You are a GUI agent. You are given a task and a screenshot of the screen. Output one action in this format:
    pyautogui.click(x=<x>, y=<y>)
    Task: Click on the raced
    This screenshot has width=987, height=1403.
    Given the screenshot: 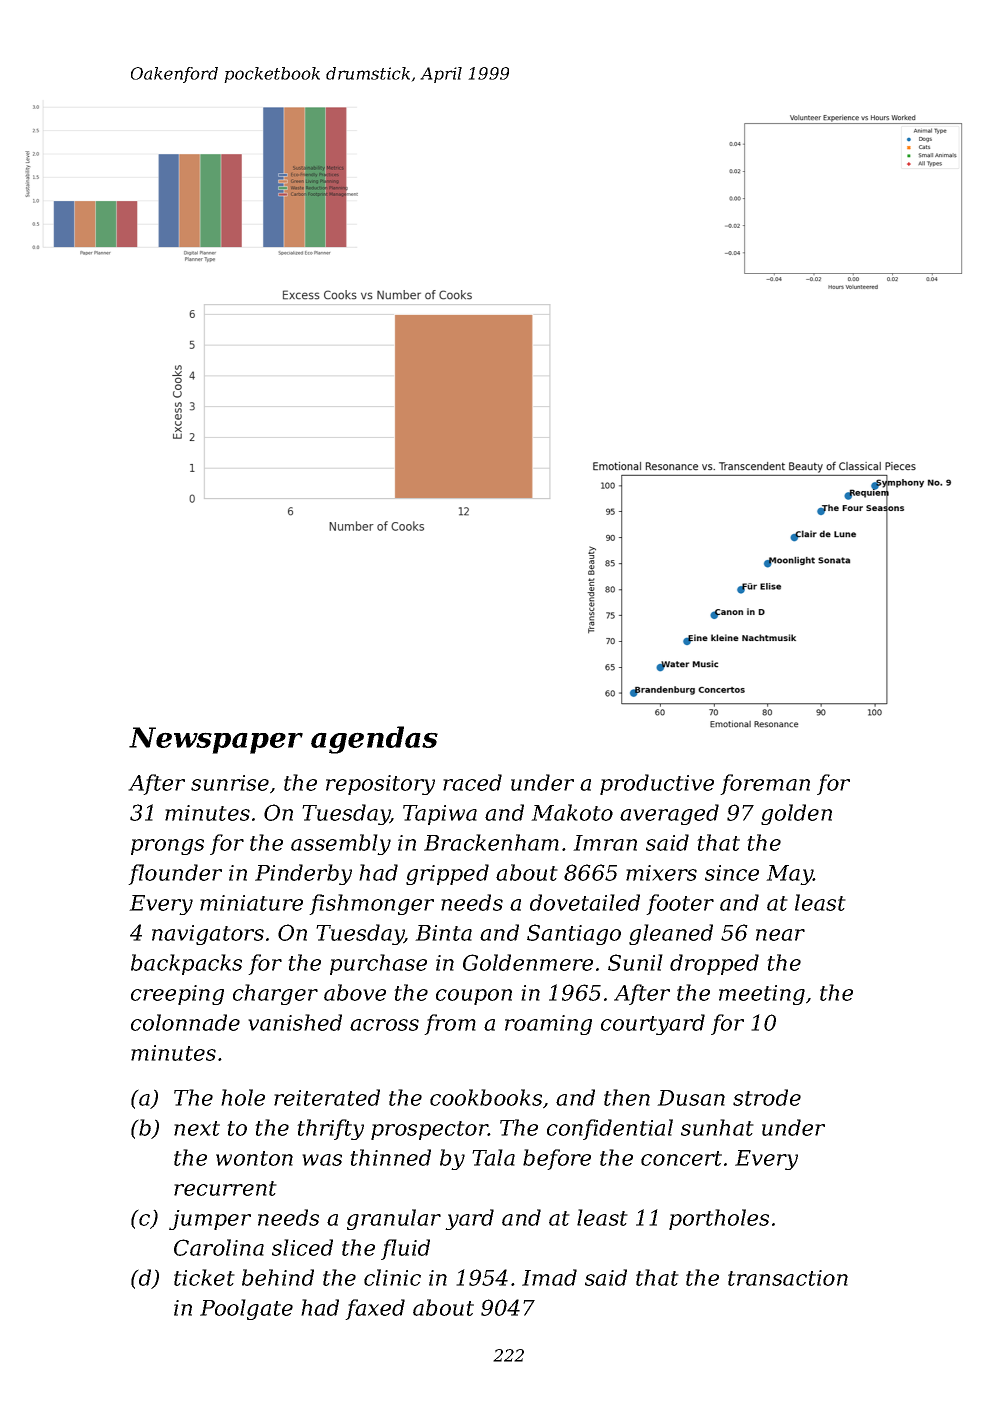 What is the action you would take?
    pyautogui.click(x=472, y=782)
